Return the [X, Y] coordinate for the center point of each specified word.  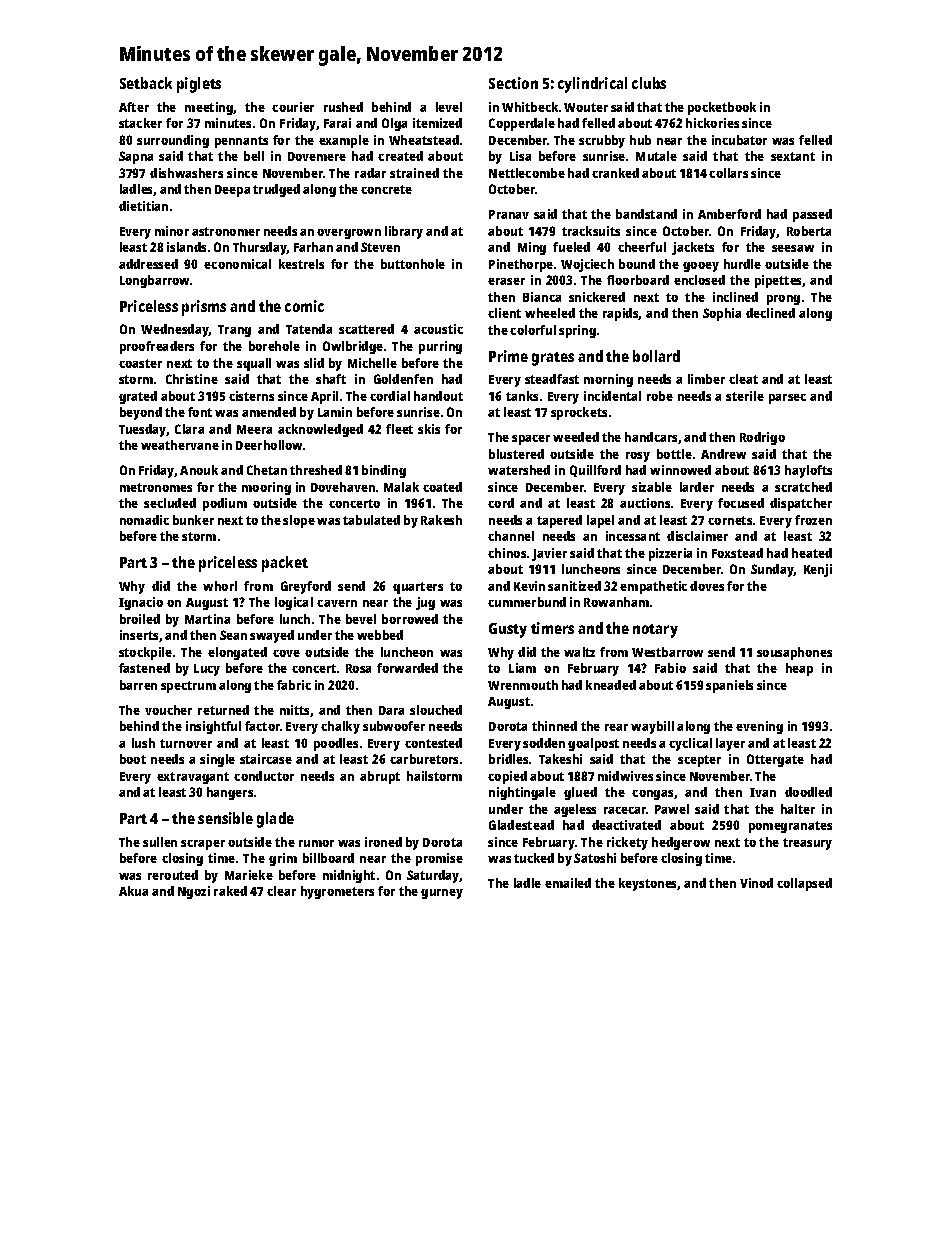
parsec [787, 399]
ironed [383, 842]
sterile [745, 396]
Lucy [207, 670]
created [400, 156]
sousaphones [794, 653]
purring [440, 347]
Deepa [232, 191]
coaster [140, 363]
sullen [160, 842]
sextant [793, 156]
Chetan [267, 470]
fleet [399, 429]
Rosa [358, 668]
